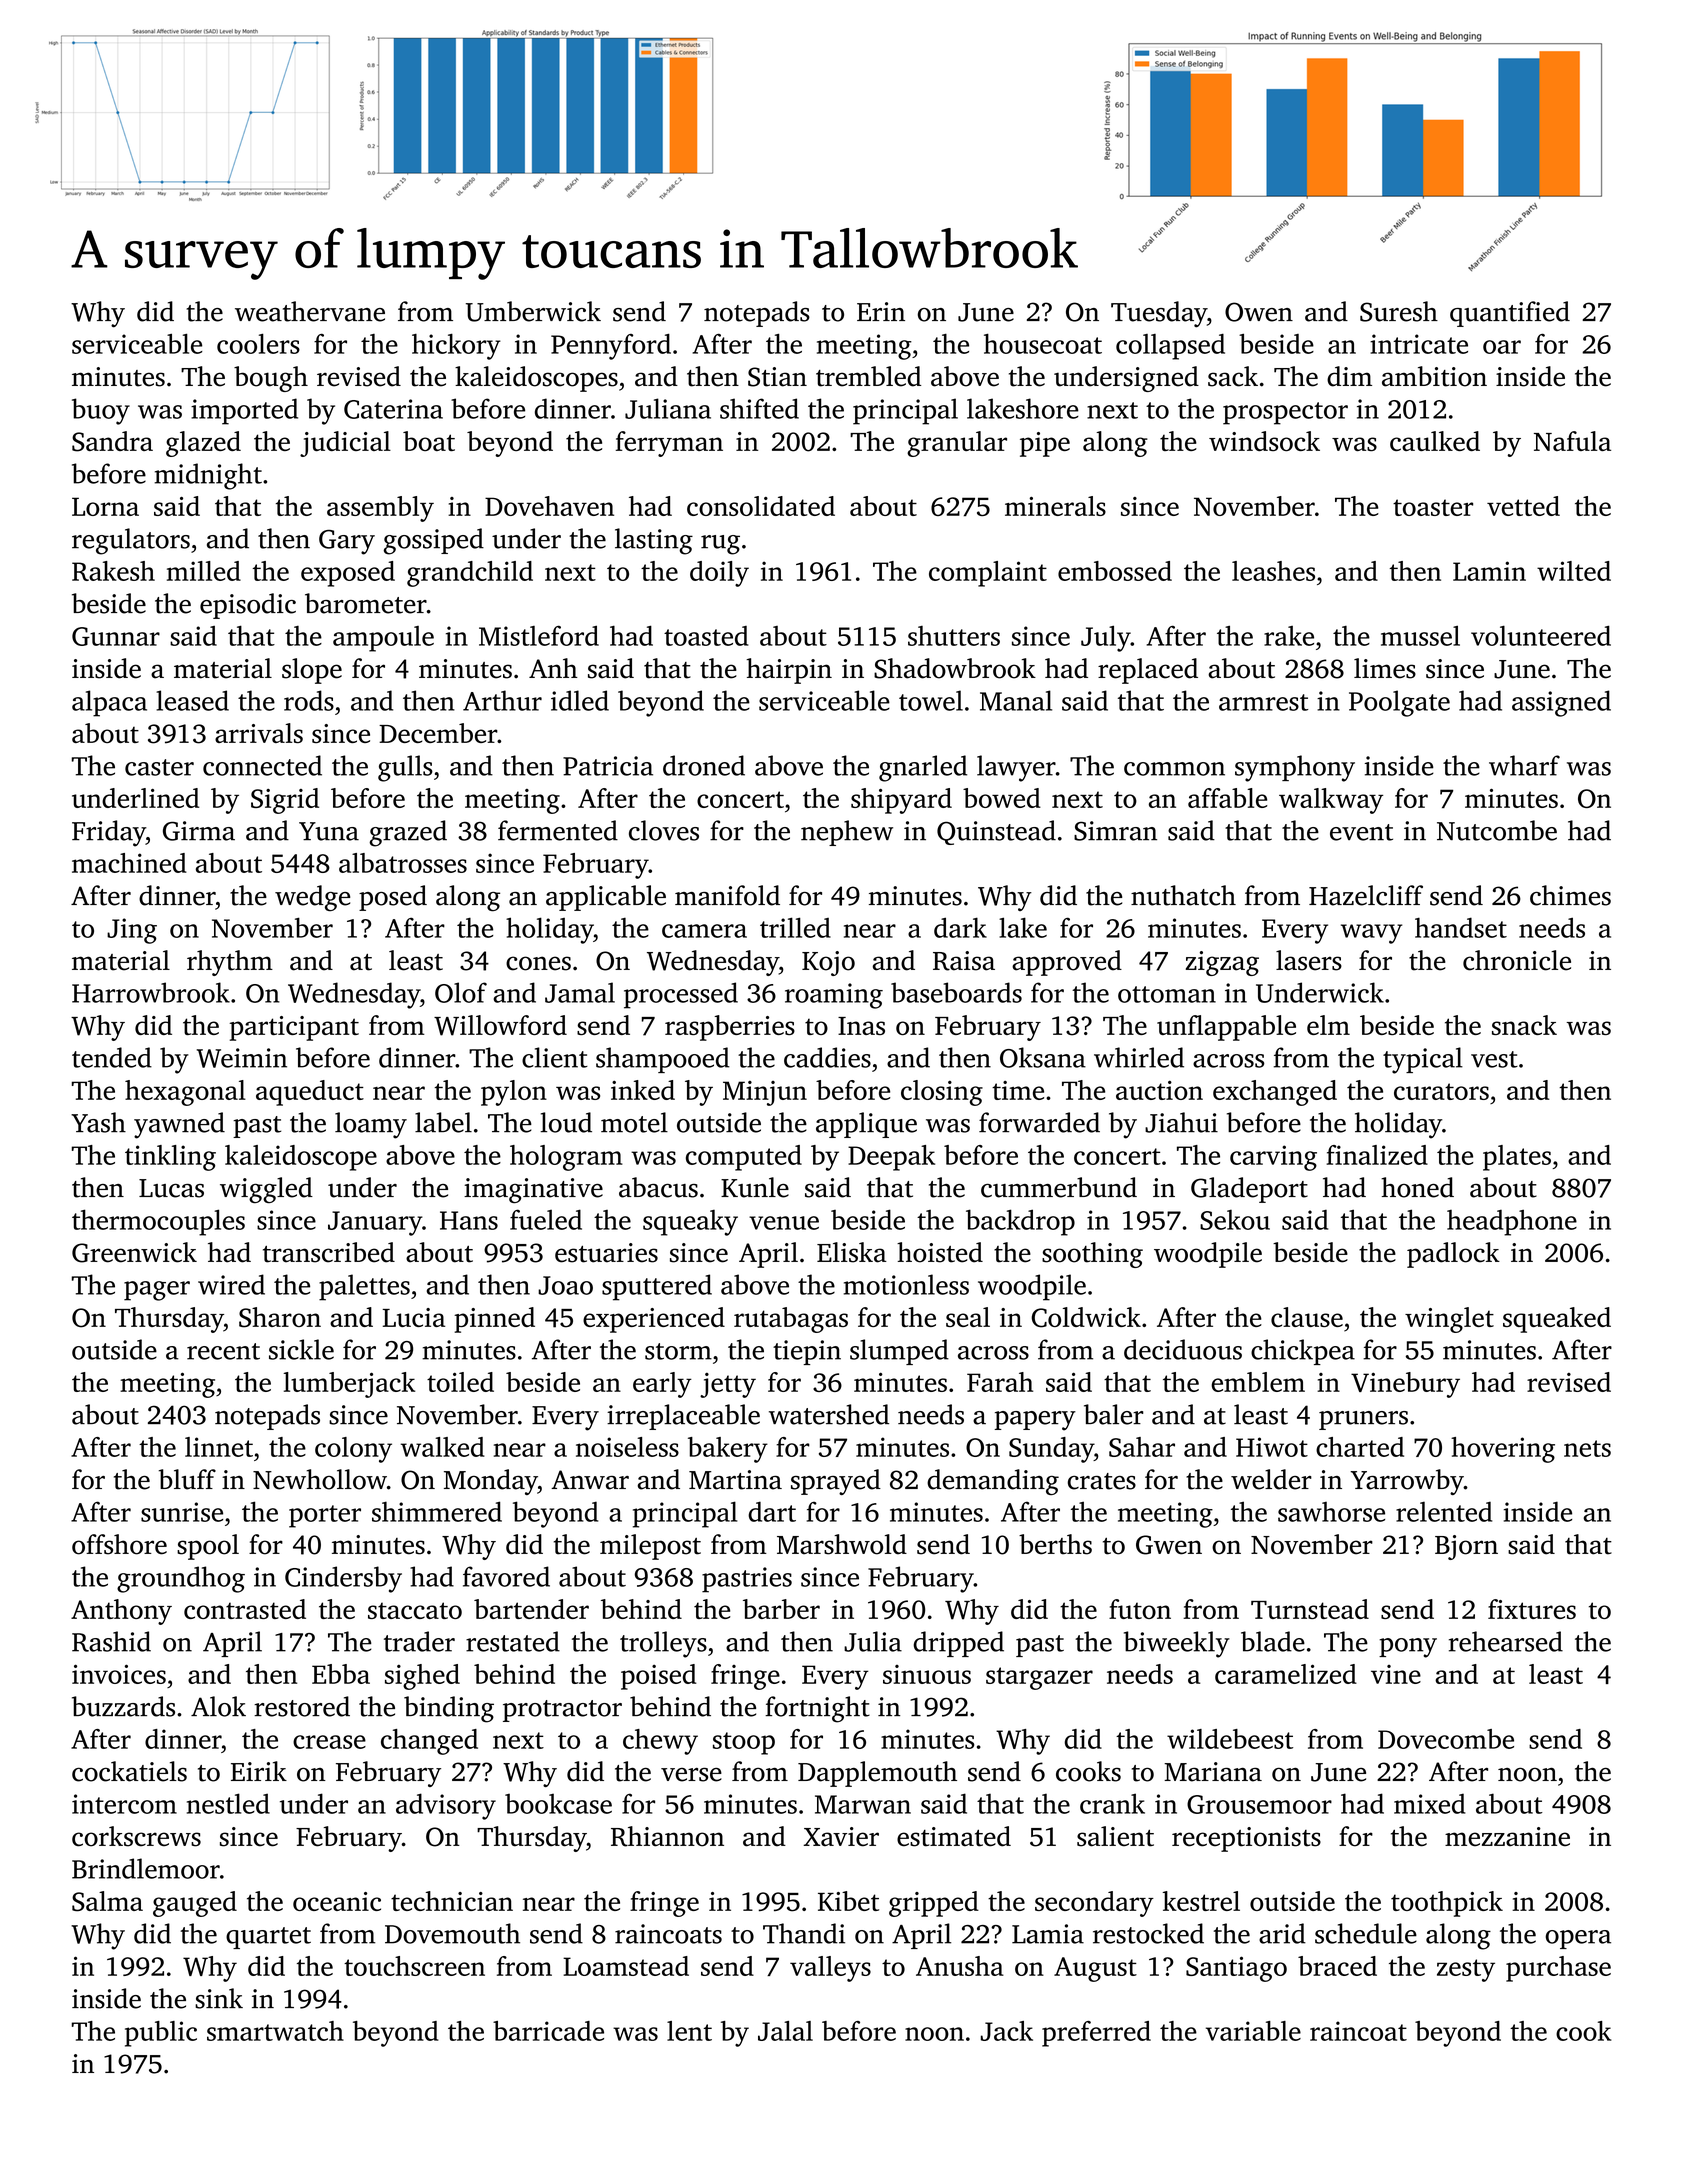 The height and width of the screenshot is (2178, 1683). What do you see at coordinates (681, 995) in the screenshot?
I see `processed` at bounding box center [681, 995].
